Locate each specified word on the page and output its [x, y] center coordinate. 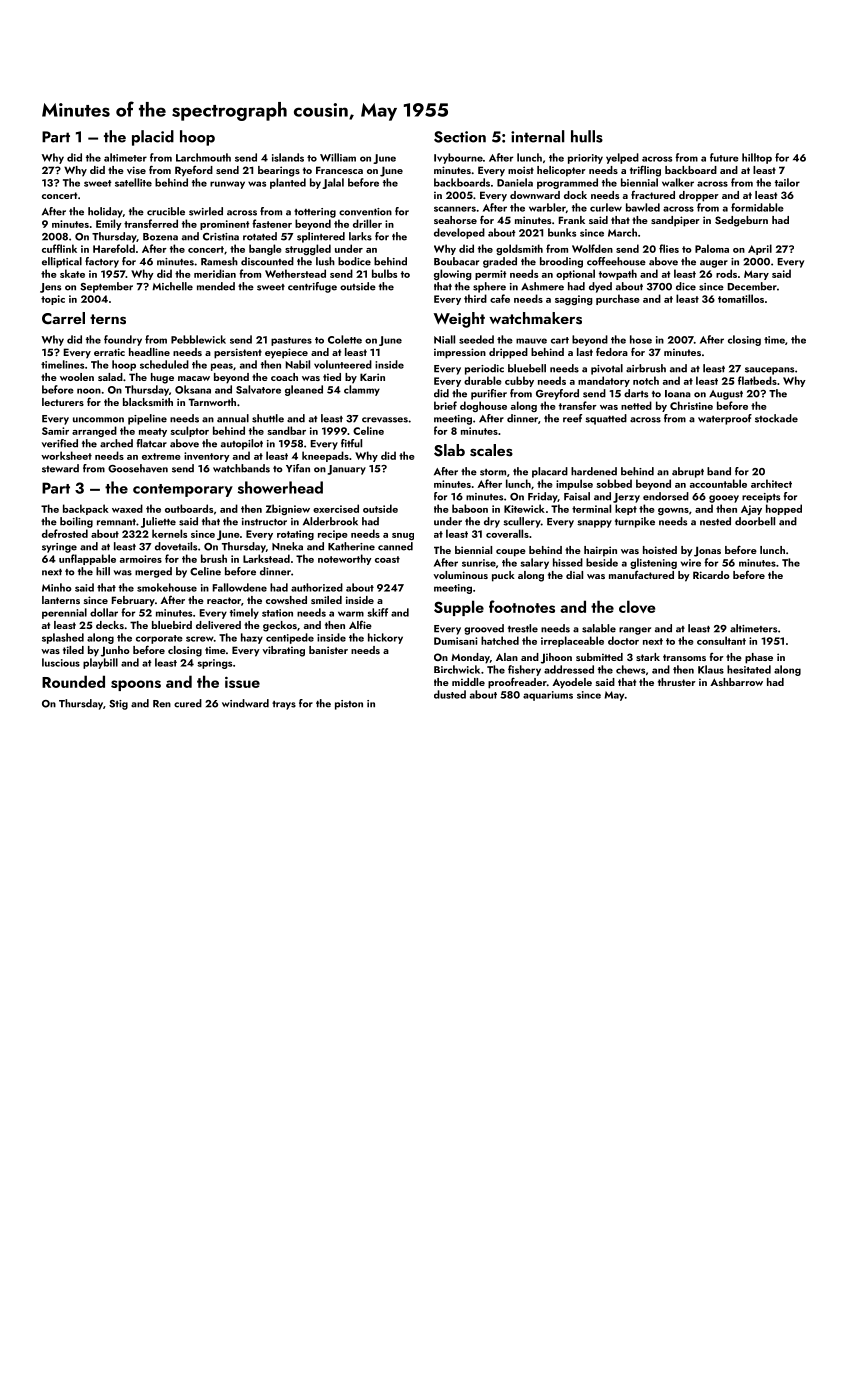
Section [460, 137]
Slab [449, 450]
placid [153, 138]
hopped [784, 509]
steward [60, 468]
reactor [224, 600]
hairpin [600, 551]
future [724, 157]
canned [395, 546]
